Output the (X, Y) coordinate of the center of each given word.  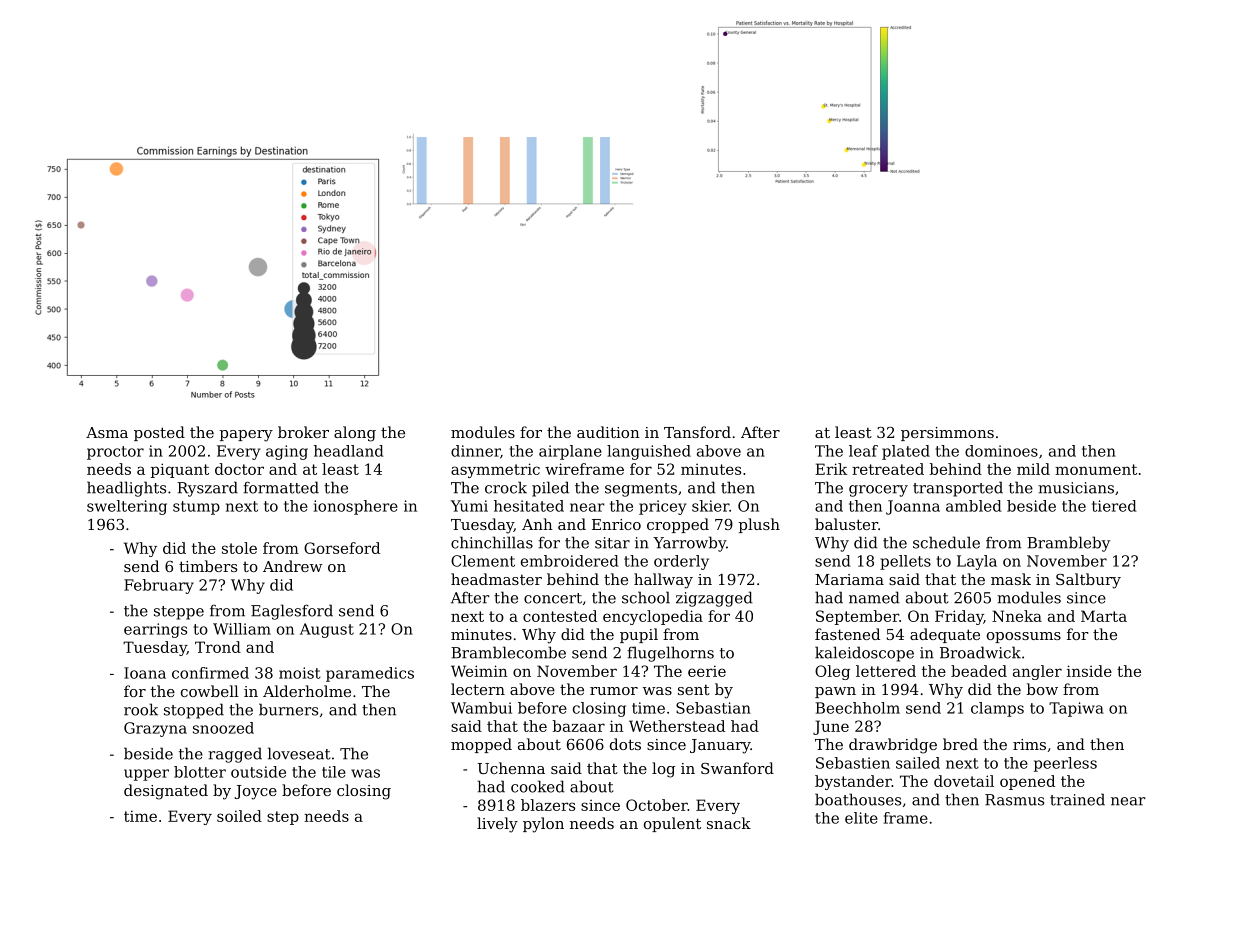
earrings (155, 630)
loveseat (299, 753)
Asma (107, 432)
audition (608, 432)
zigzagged (714, 599)
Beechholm (858, 708)
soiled (239, 816)
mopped (481, 745)
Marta (1104, 616)
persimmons (947, 434)
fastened (847, 634)
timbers (208, 566)
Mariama (849, 579)
